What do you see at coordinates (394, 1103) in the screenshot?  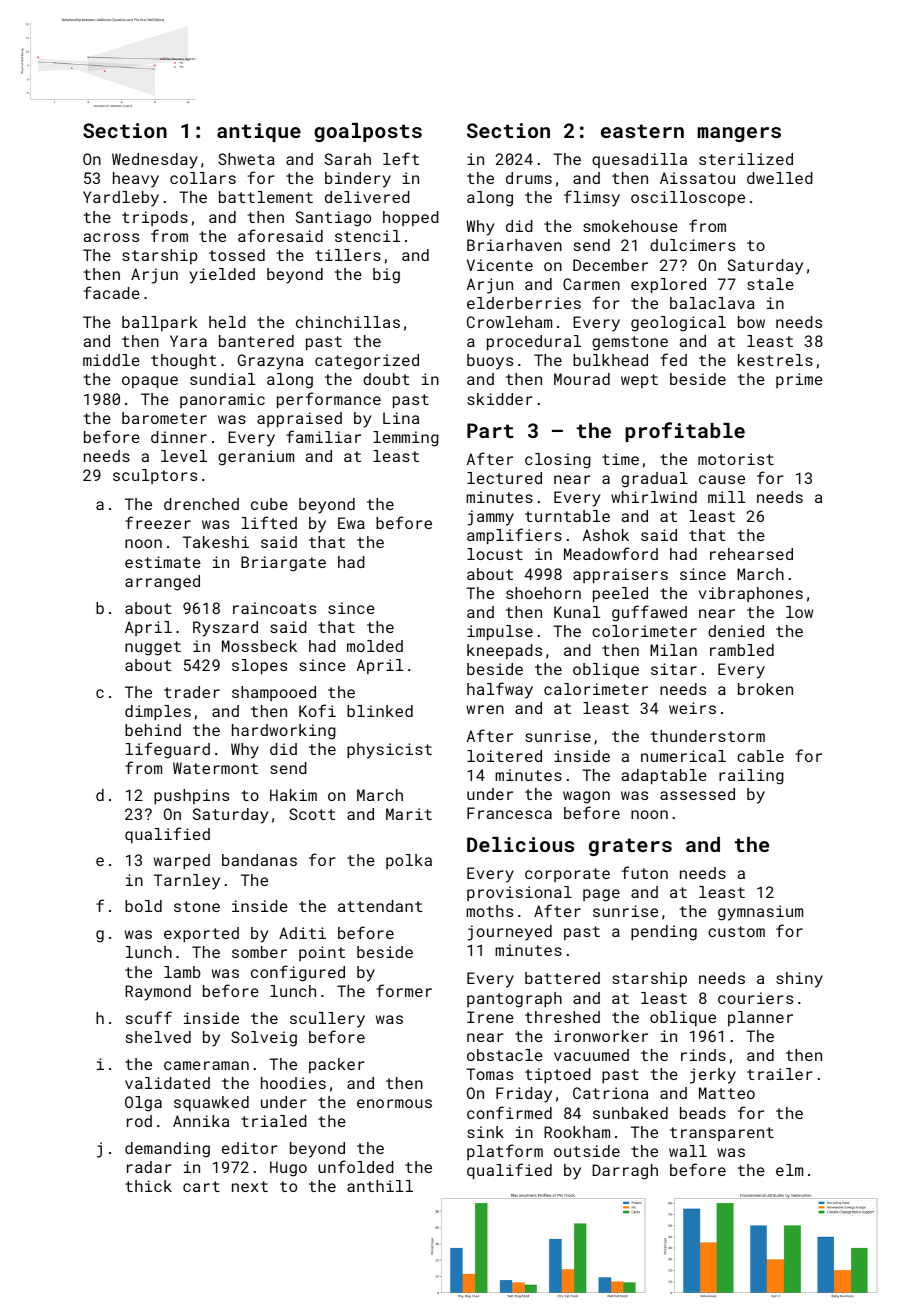 I see `enormous` at bounding box center [394, 1103].
